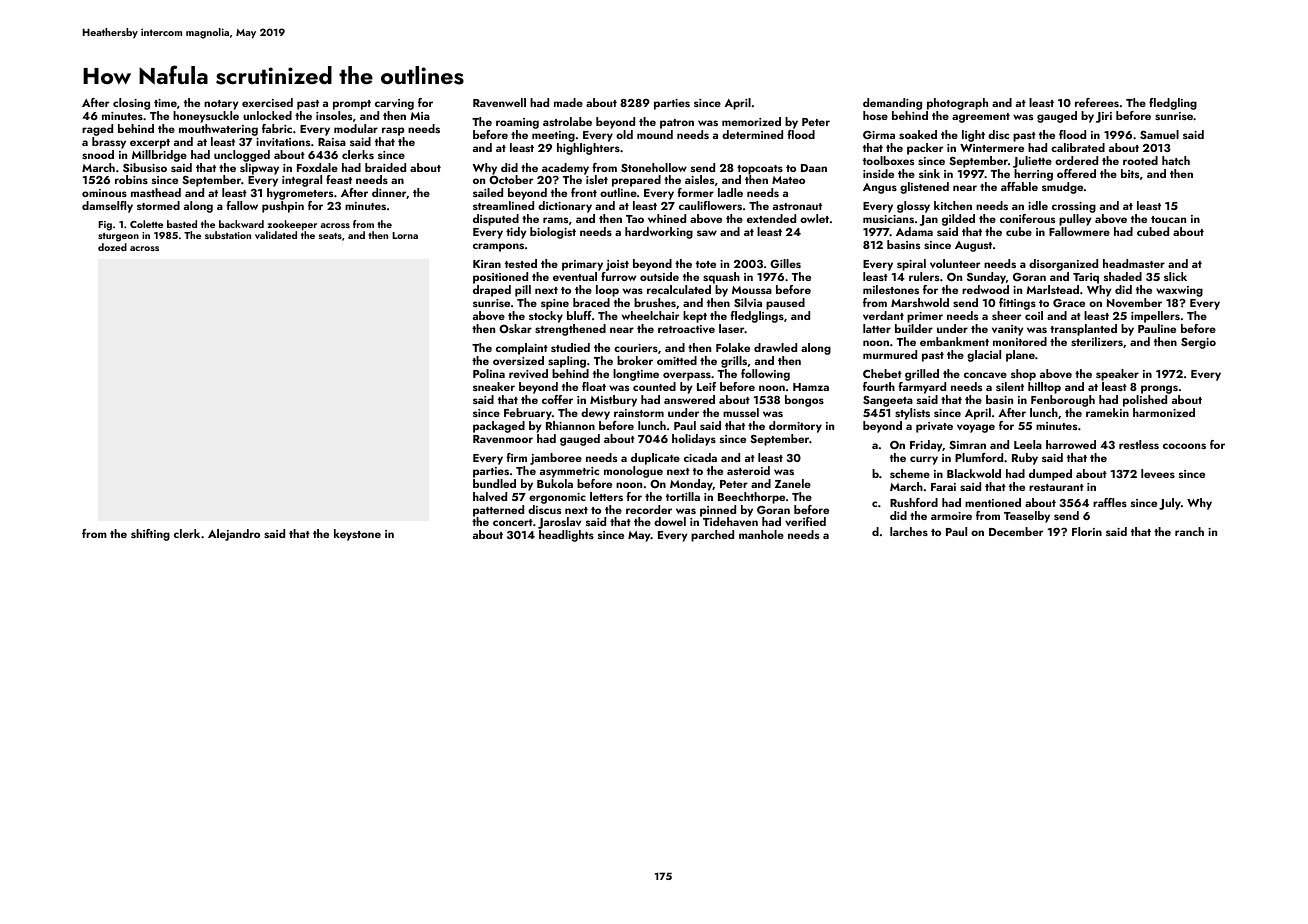 This page has height=924, width=1308. What do you see at coordinates (1130, 173) in the page?
I see `bits` at bounding box center [1130, 173].
